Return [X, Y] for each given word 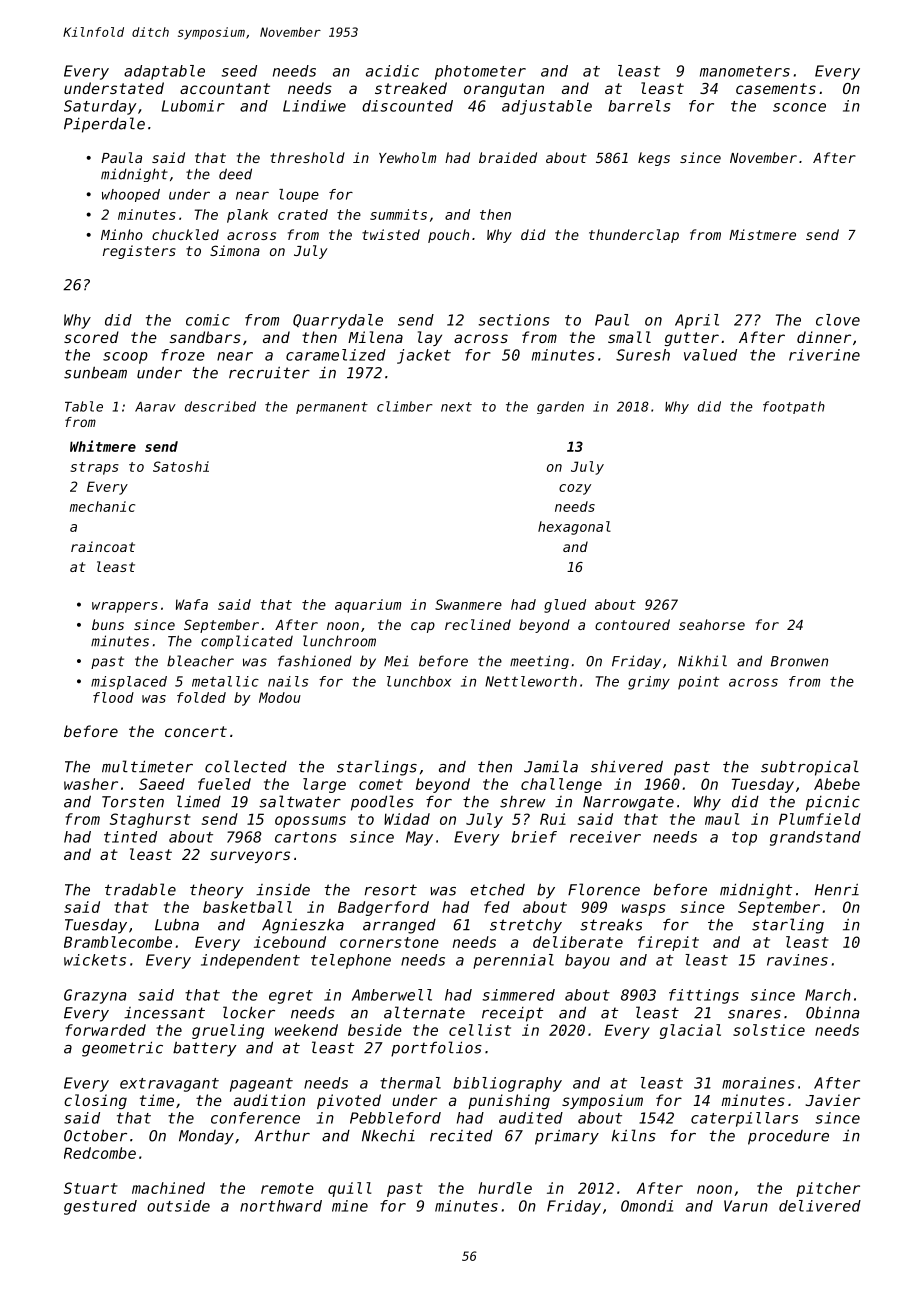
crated [303, 214]
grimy [649, 683]
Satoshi [181, 466]
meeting [539, 662]
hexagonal [574, 528]
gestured [100, 1207]
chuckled [185, 234]
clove [838, 320]
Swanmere [468, 604]
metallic [225, 681]
